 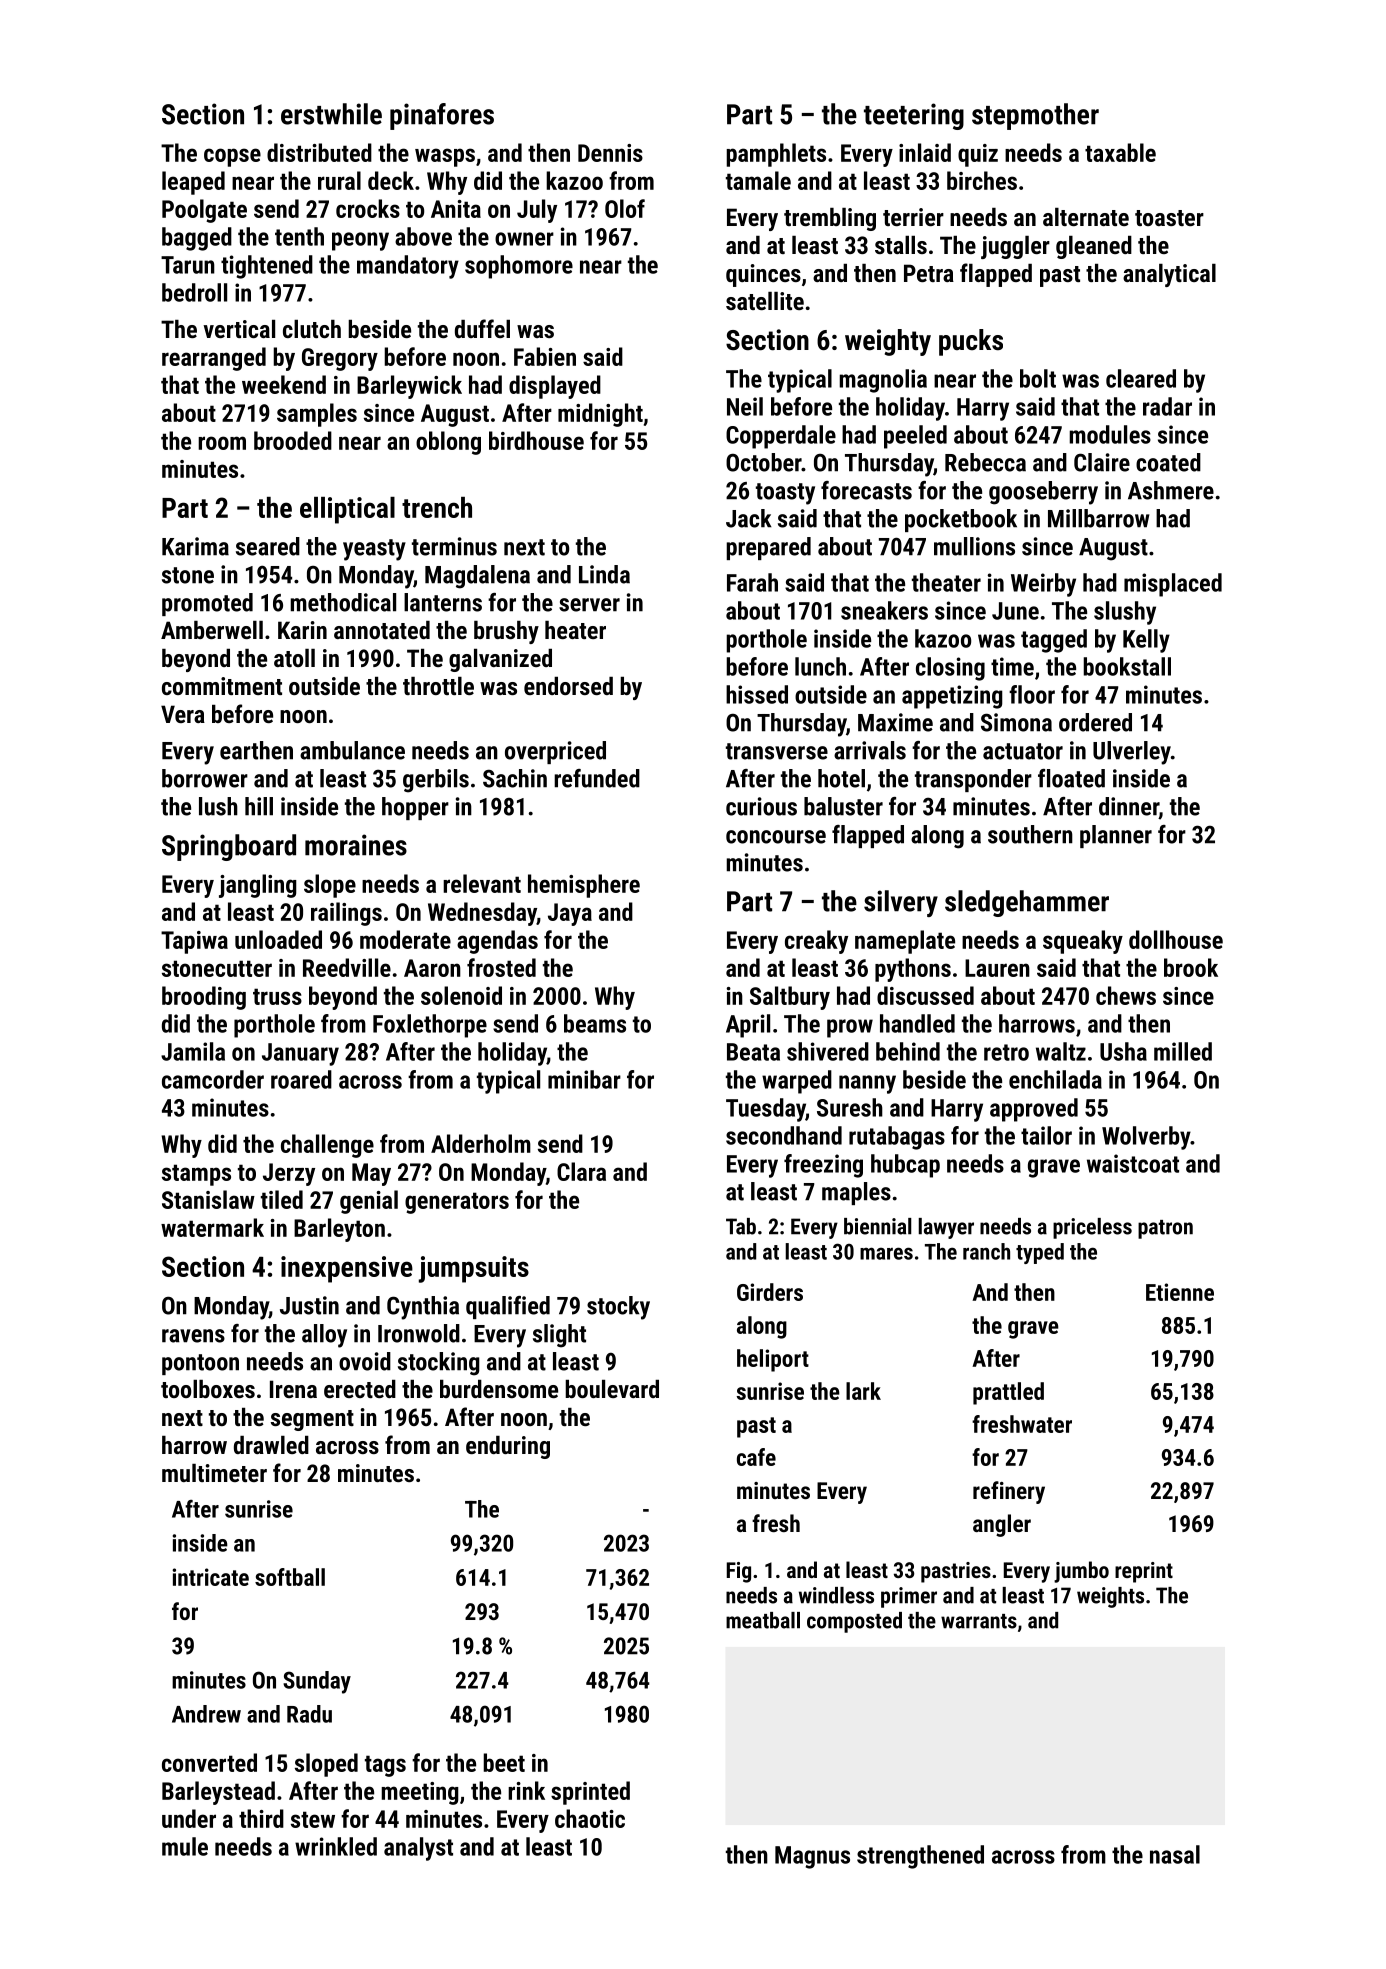 What do you see at coordinates (758, 180) in the image?
I see `tamale` at bounding box center [758, 180].
